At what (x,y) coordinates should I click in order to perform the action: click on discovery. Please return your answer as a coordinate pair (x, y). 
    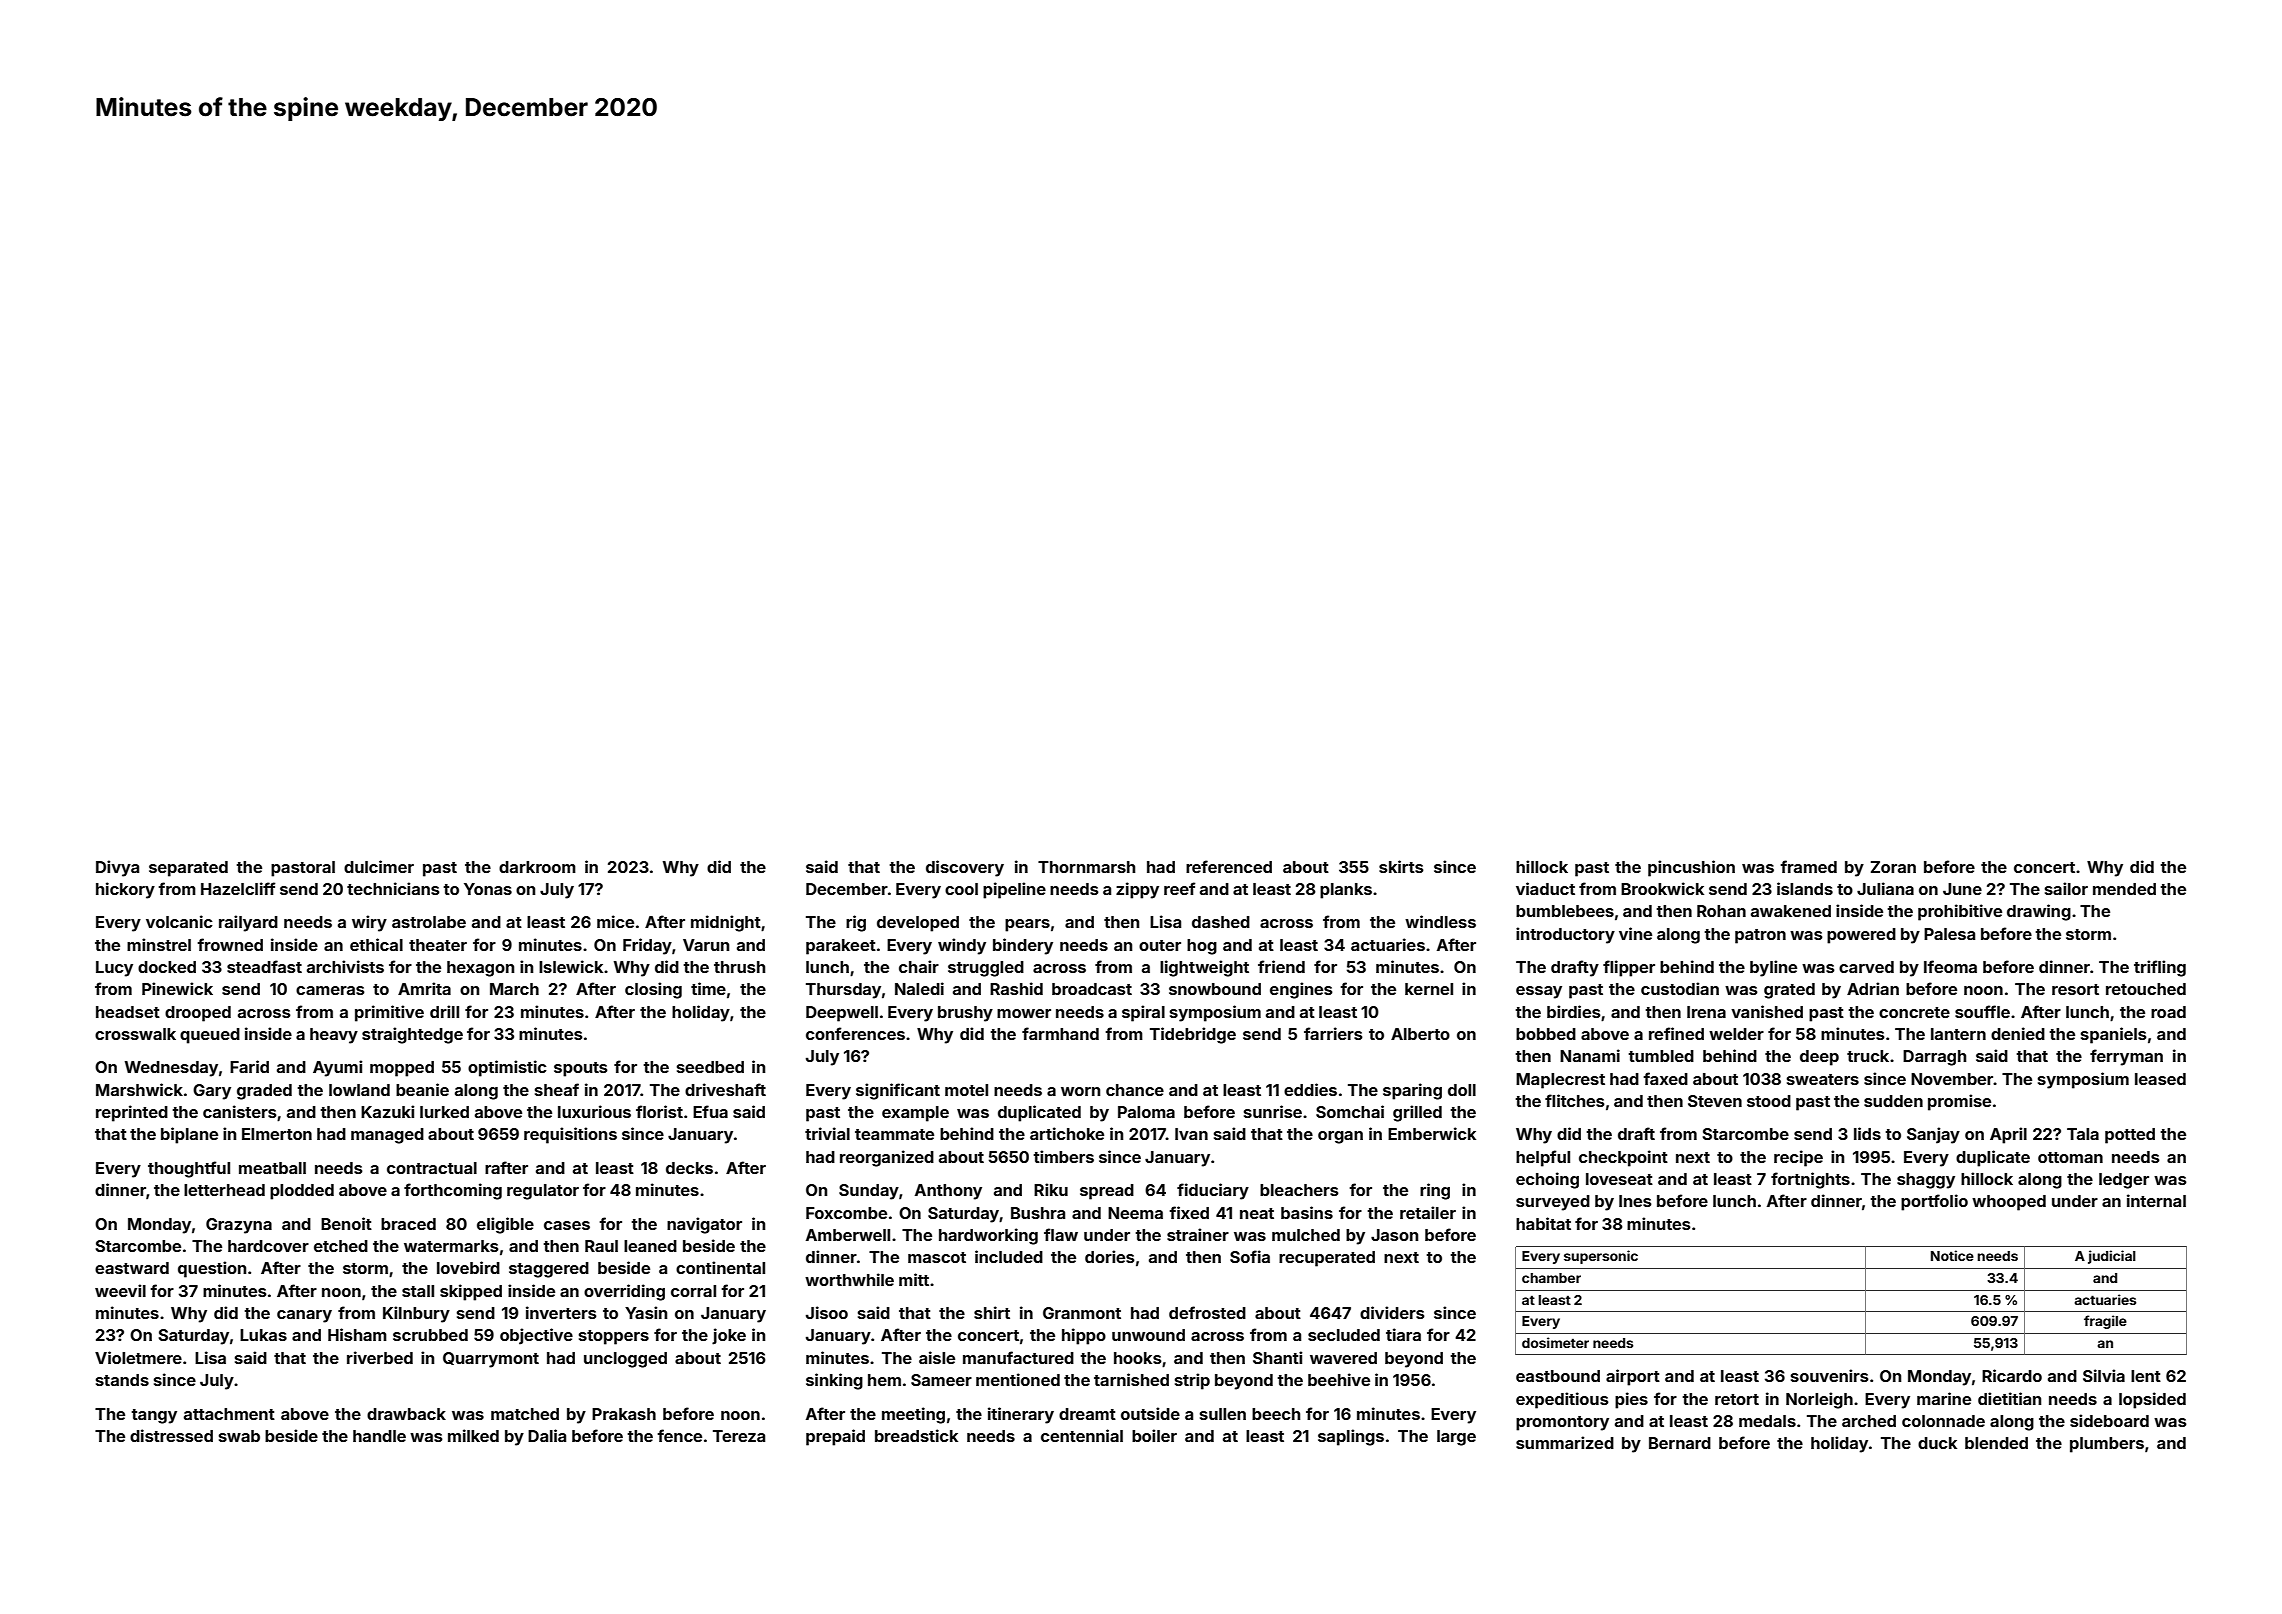
    Looking at the image, I should click on (965, 868).
